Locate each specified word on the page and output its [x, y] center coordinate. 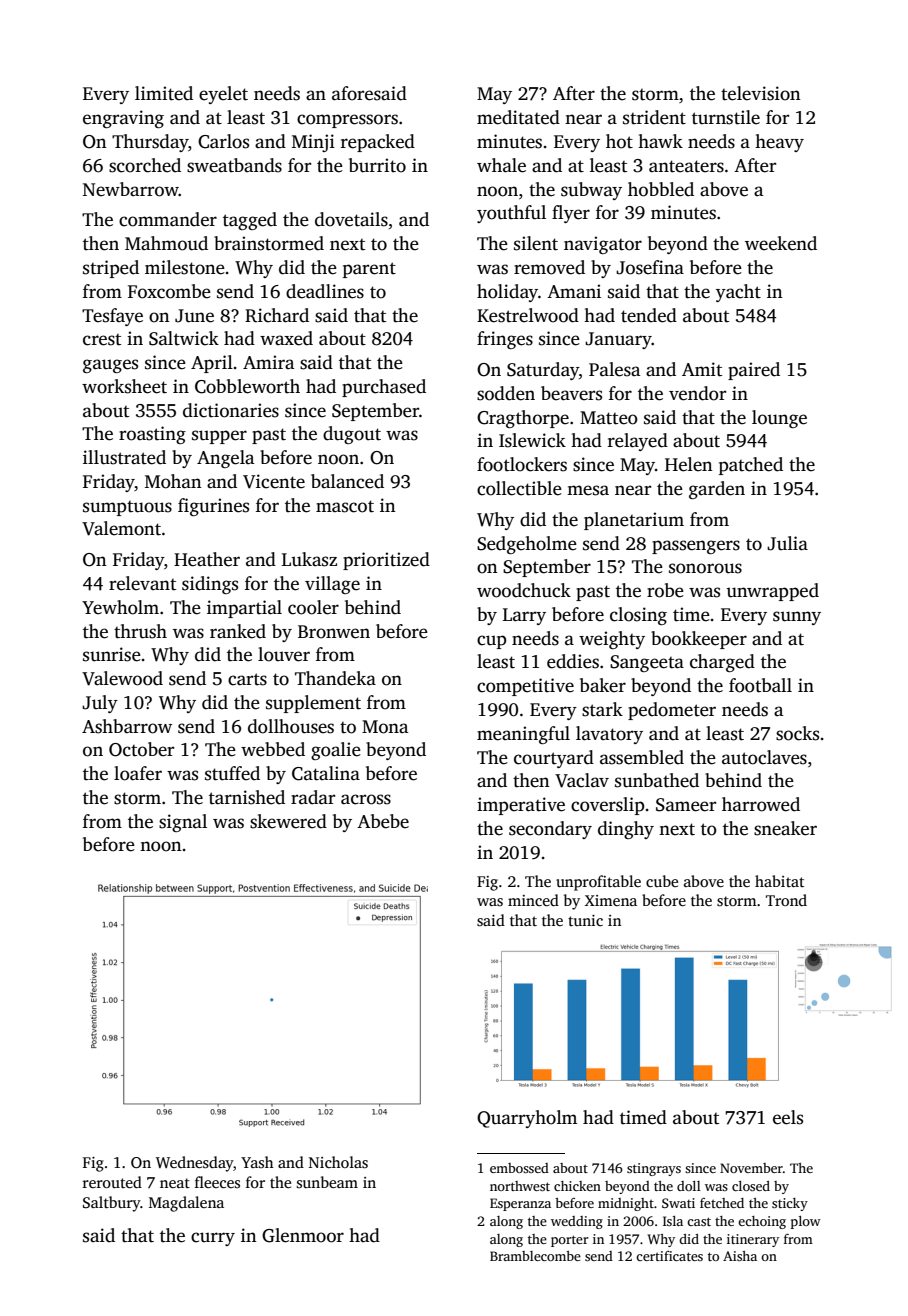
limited [164, 93]
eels [788, 1117]
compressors [347, 121]
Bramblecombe [535, 1256]
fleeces [217, 1182]
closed [751, 1186]
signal [183, 823]
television [761, 93]
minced [533, 900]
